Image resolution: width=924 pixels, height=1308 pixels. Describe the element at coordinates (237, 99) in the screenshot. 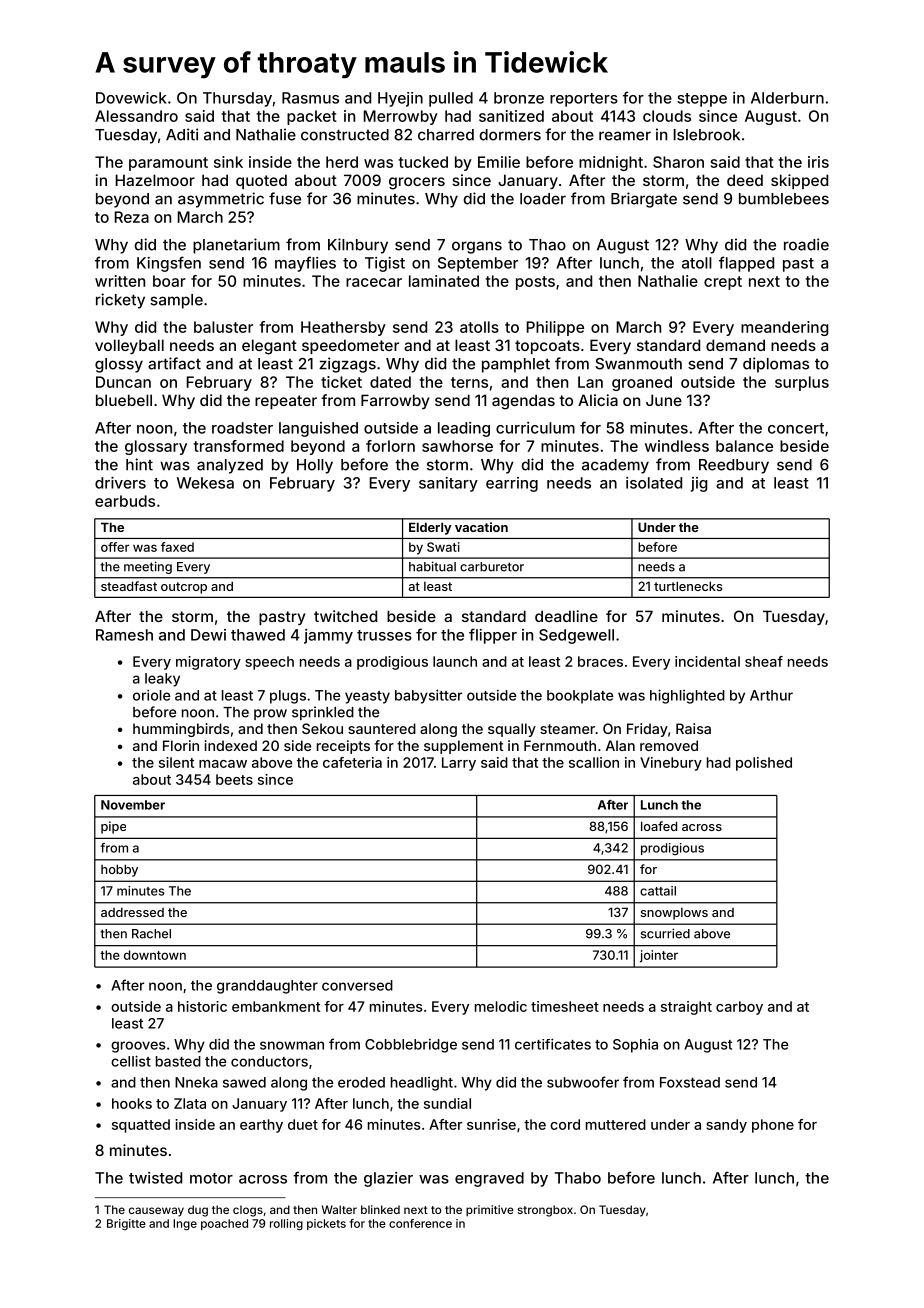

I see `Thursday` at that location.
